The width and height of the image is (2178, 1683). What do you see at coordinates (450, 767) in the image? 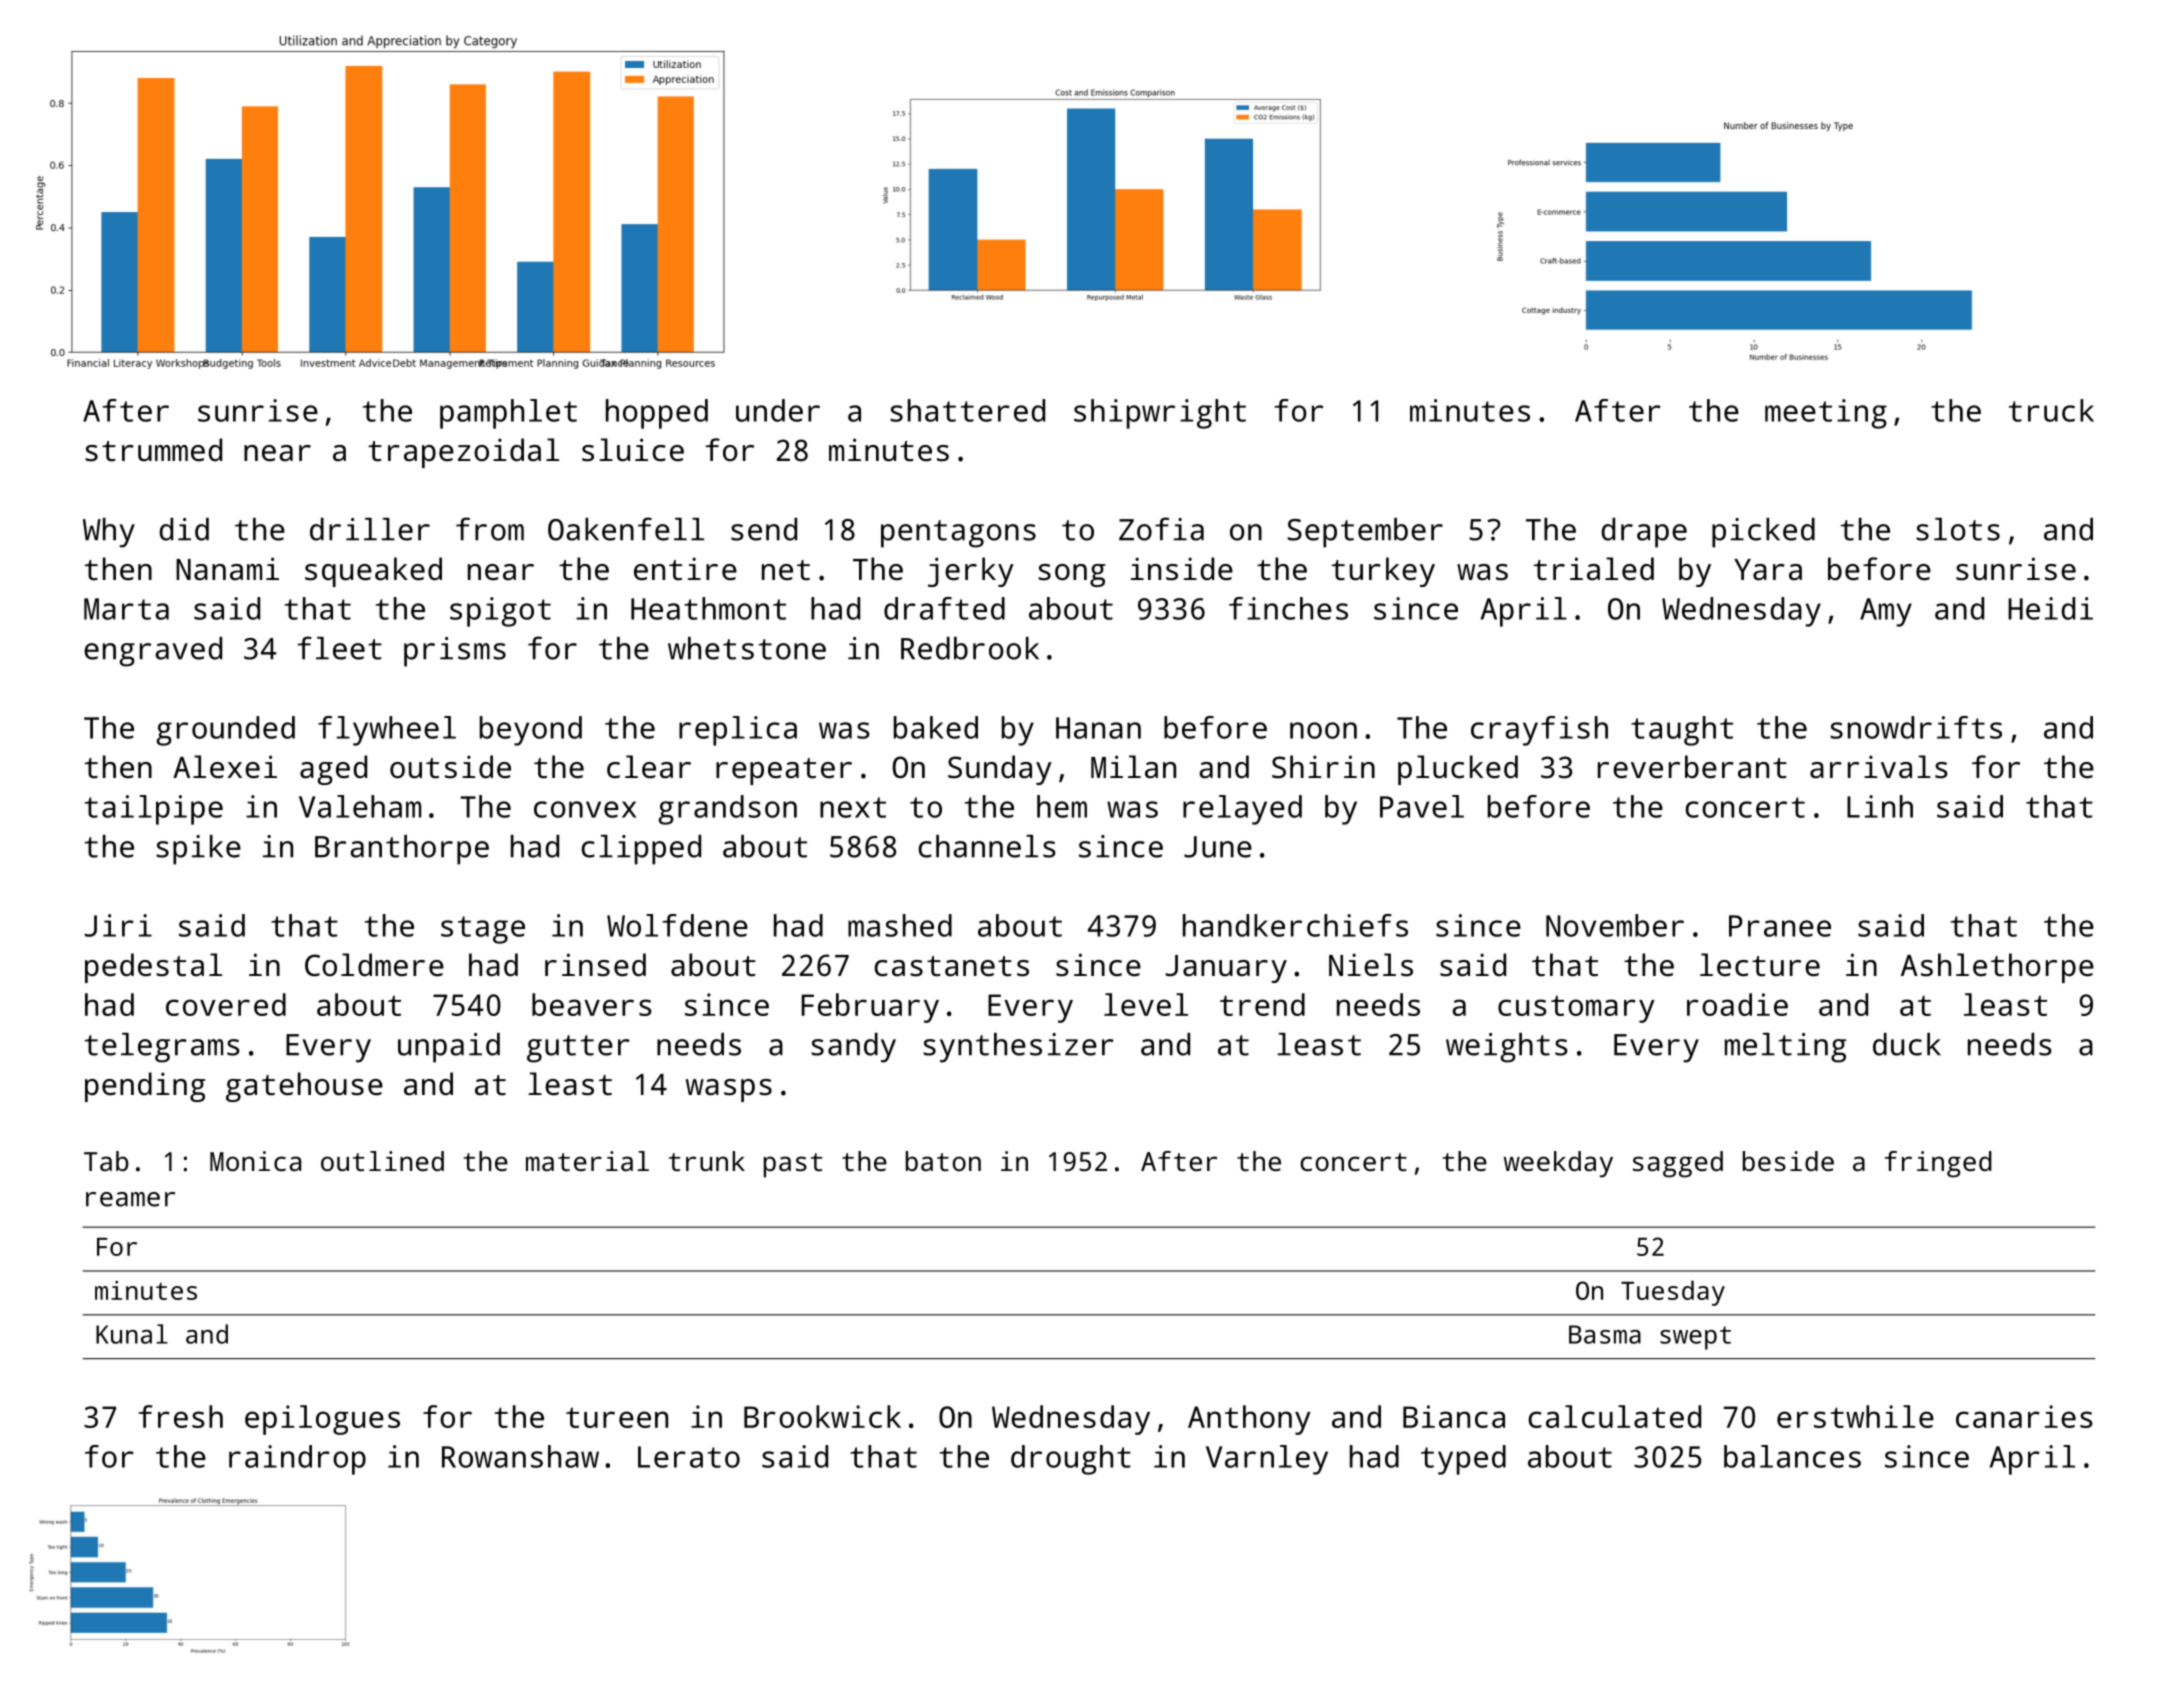
I see `outside` at bounding box center [450, 767].
